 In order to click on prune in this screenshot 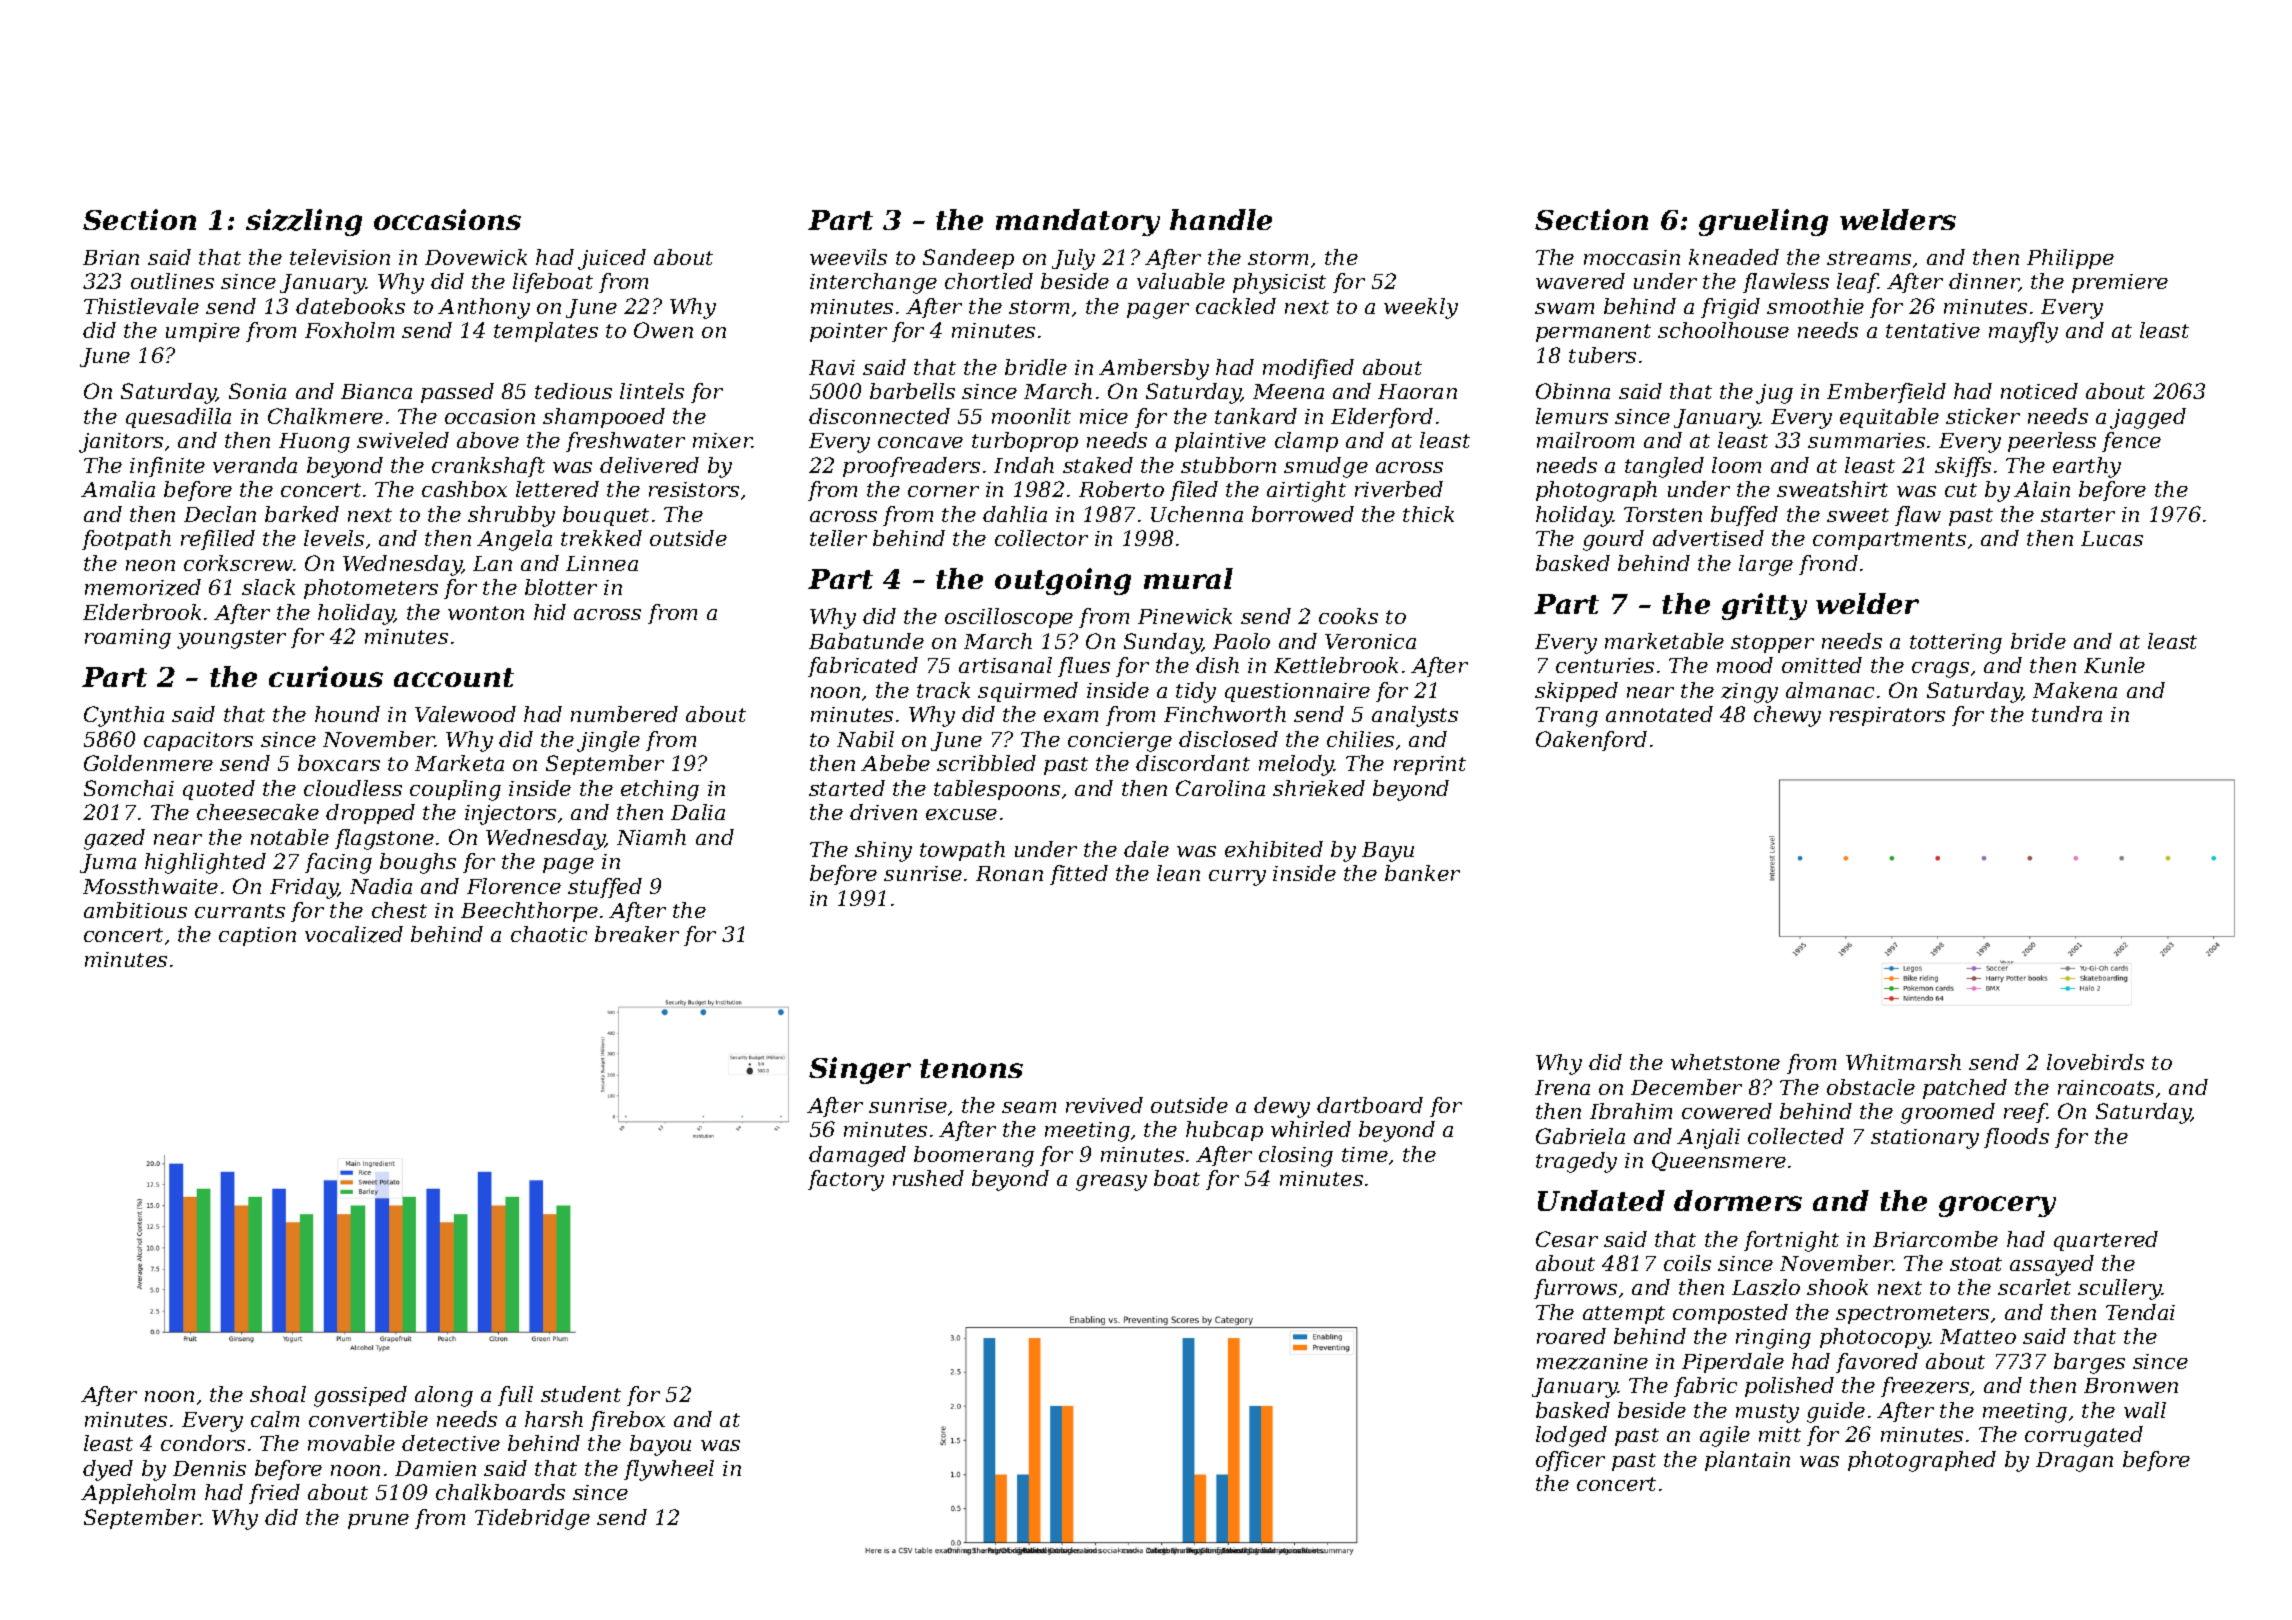, I will do `click(378, 1521)`.
